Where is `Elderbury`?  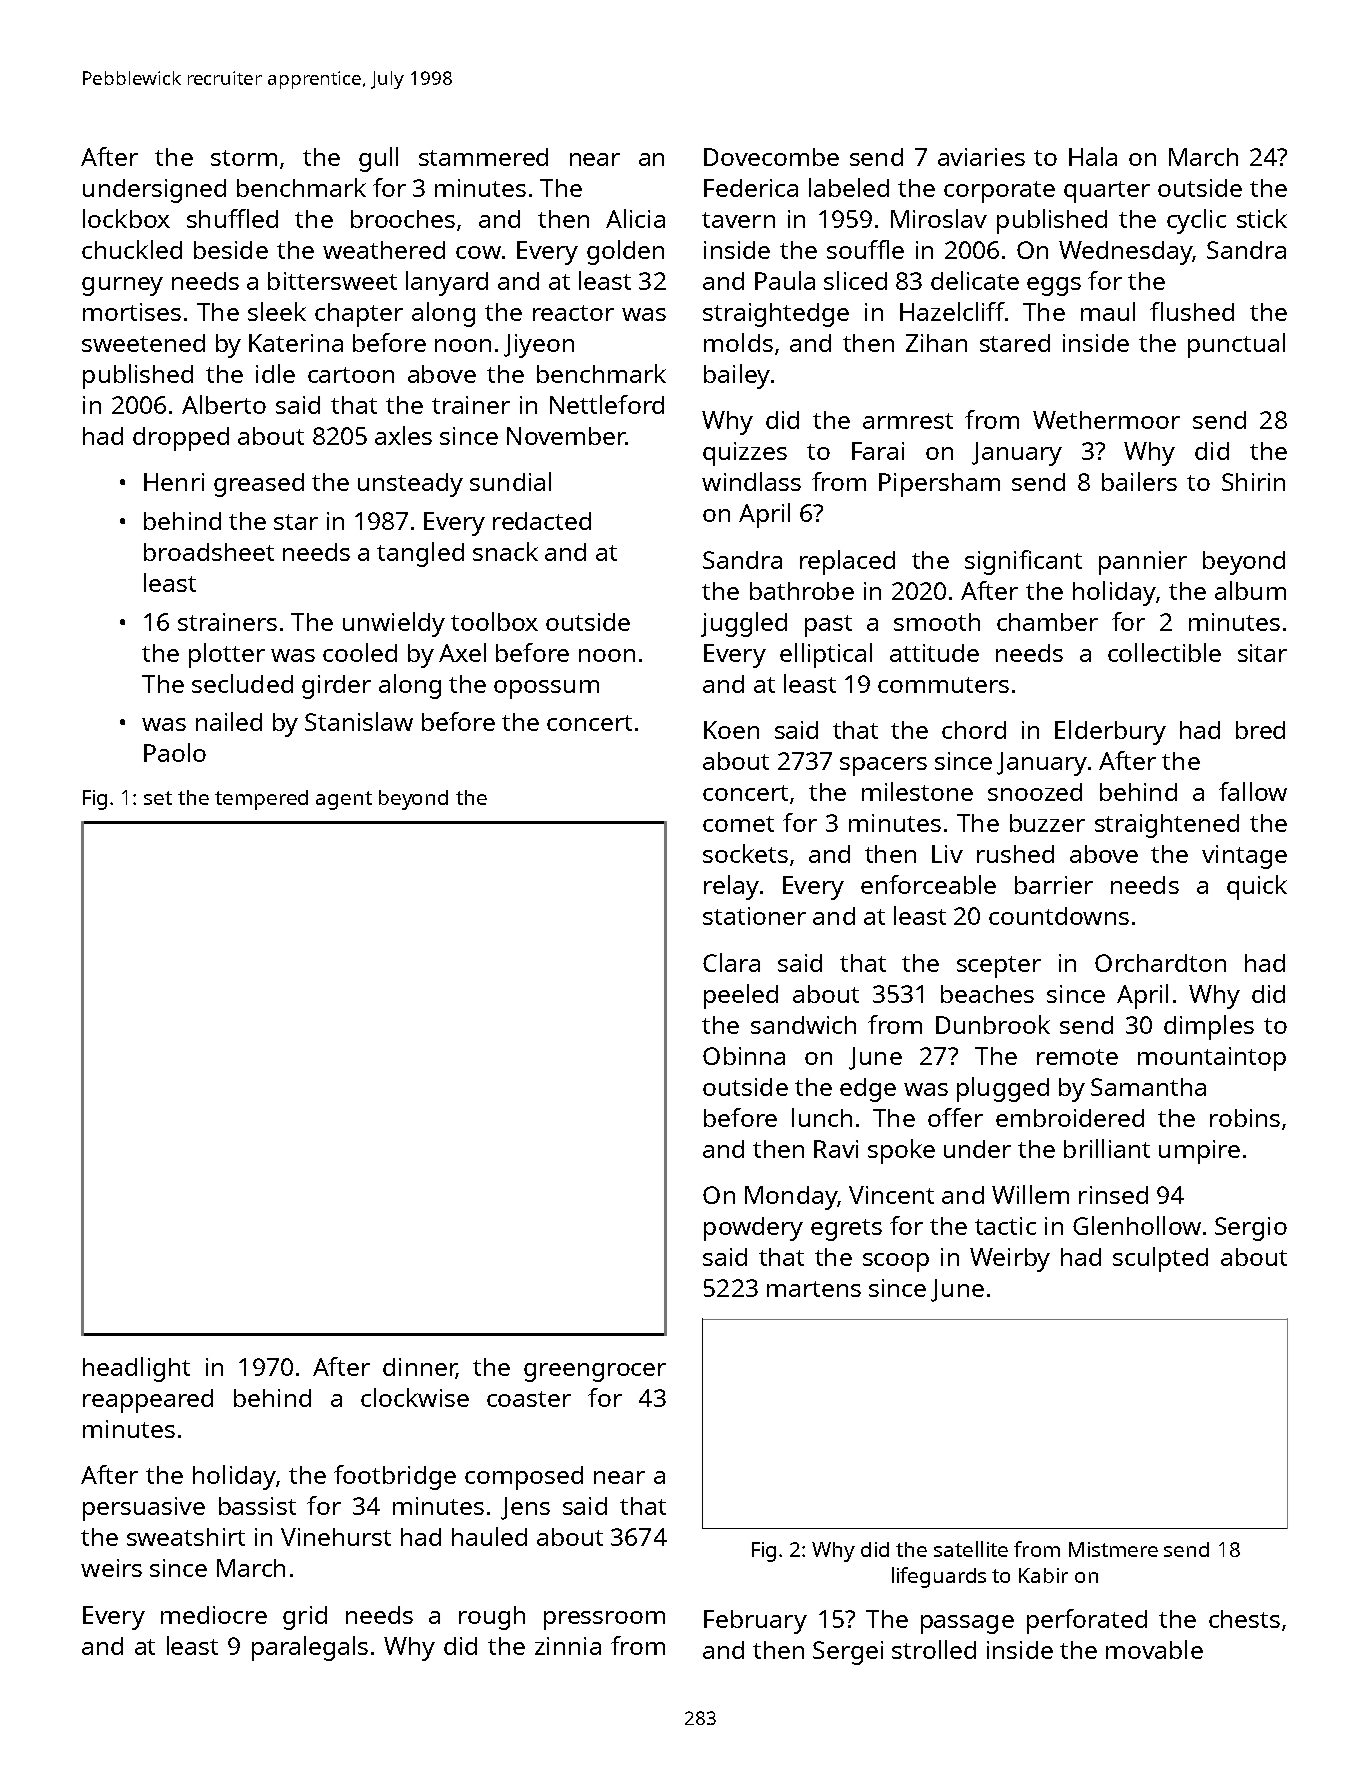 Elderbury is located at coordinates (1110, 732).
